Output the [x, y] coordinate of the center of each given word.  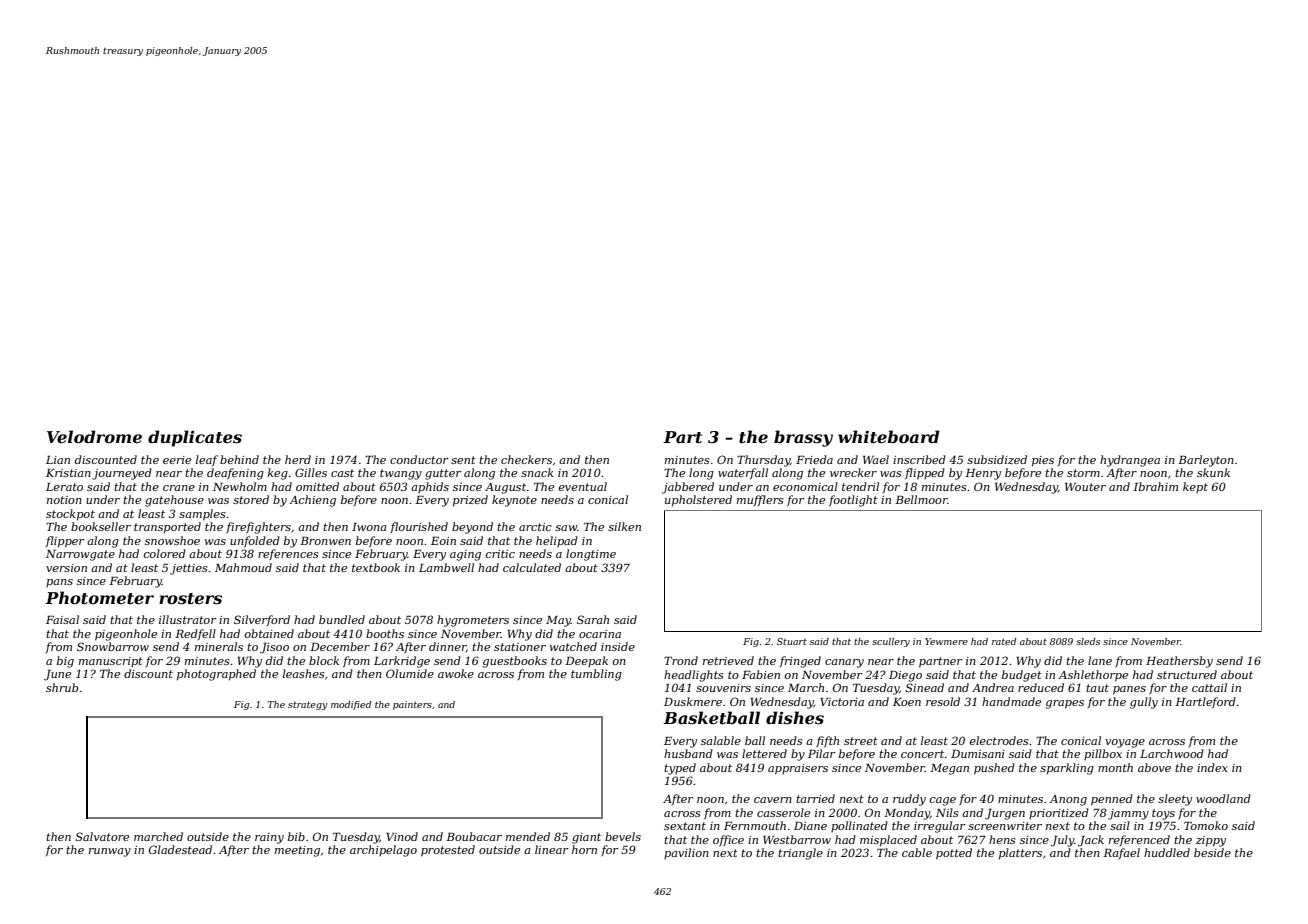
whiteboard [889, 436]
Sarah [593, 619]
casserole [783, 812]
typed [680, 769]
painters [412, 705]
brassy [803, 438]
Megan [949, 769]
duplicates [195, 438]
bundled [342, 619]
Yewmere [946, 641]
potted [954, 854]
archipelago [383, 851]
